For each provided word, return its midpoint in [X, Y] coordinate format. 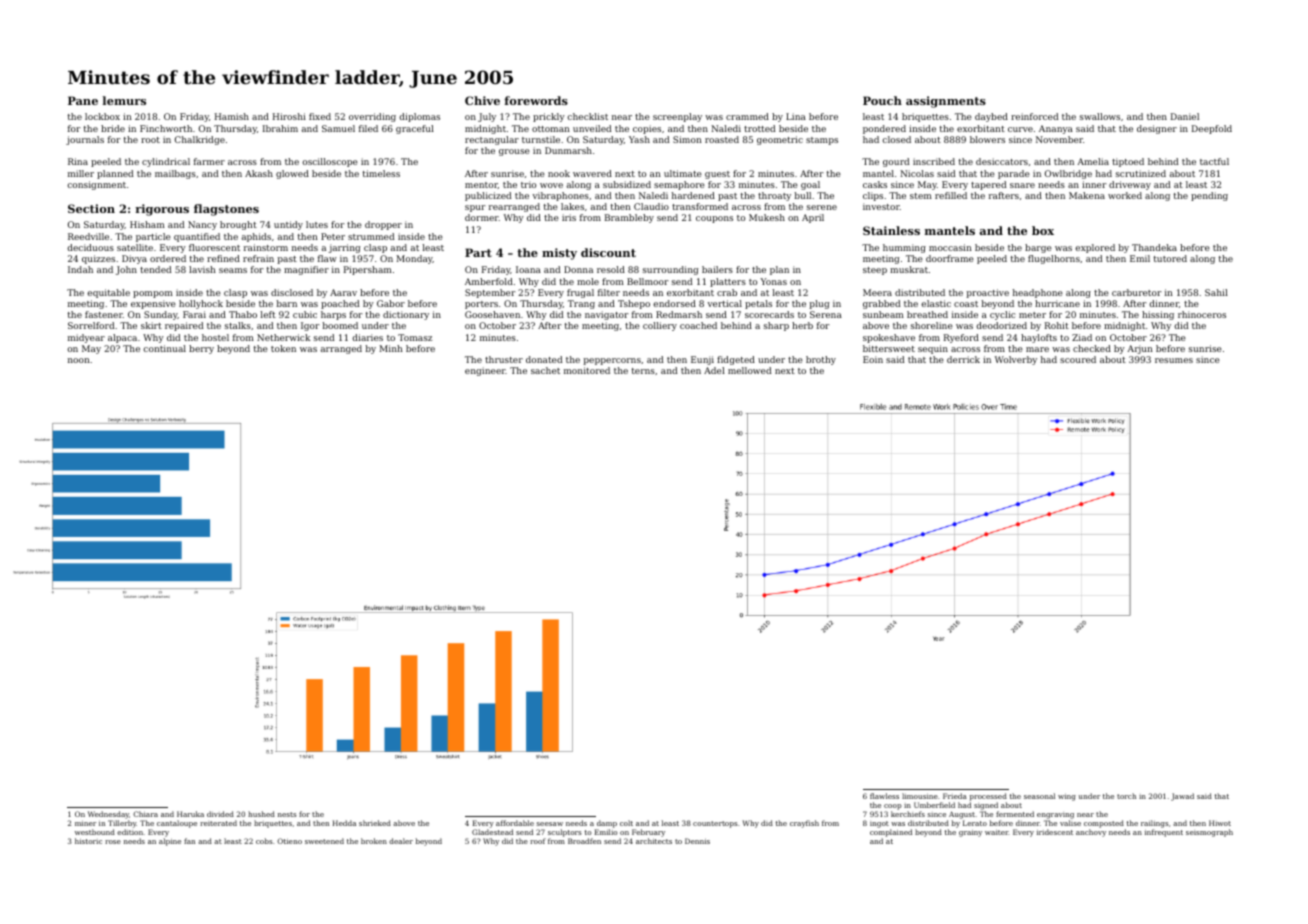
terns [643, 371]
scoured [1078, 359]
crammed [747, 116]
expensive [153, 304]
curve [1020, 129]
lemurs [124, 100]
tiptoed [1128, 162]
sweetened [324, 841]
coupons [714, 219]
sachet [545, 370]
